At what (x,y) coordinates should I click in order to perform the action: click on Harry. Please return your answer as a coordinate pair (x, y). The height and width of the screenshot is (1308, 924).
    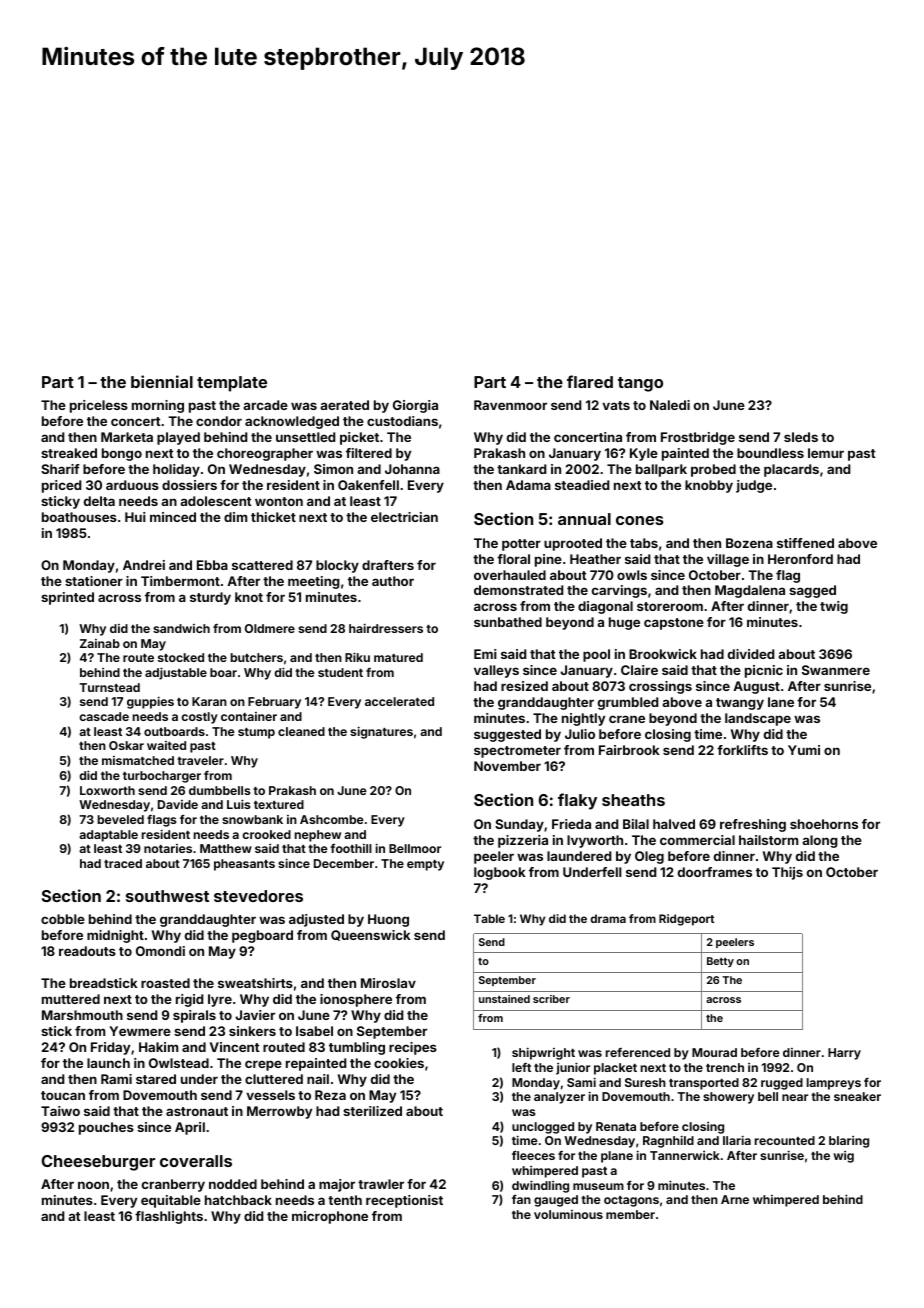
    Looking at the image, I should click on (844, 1054).
